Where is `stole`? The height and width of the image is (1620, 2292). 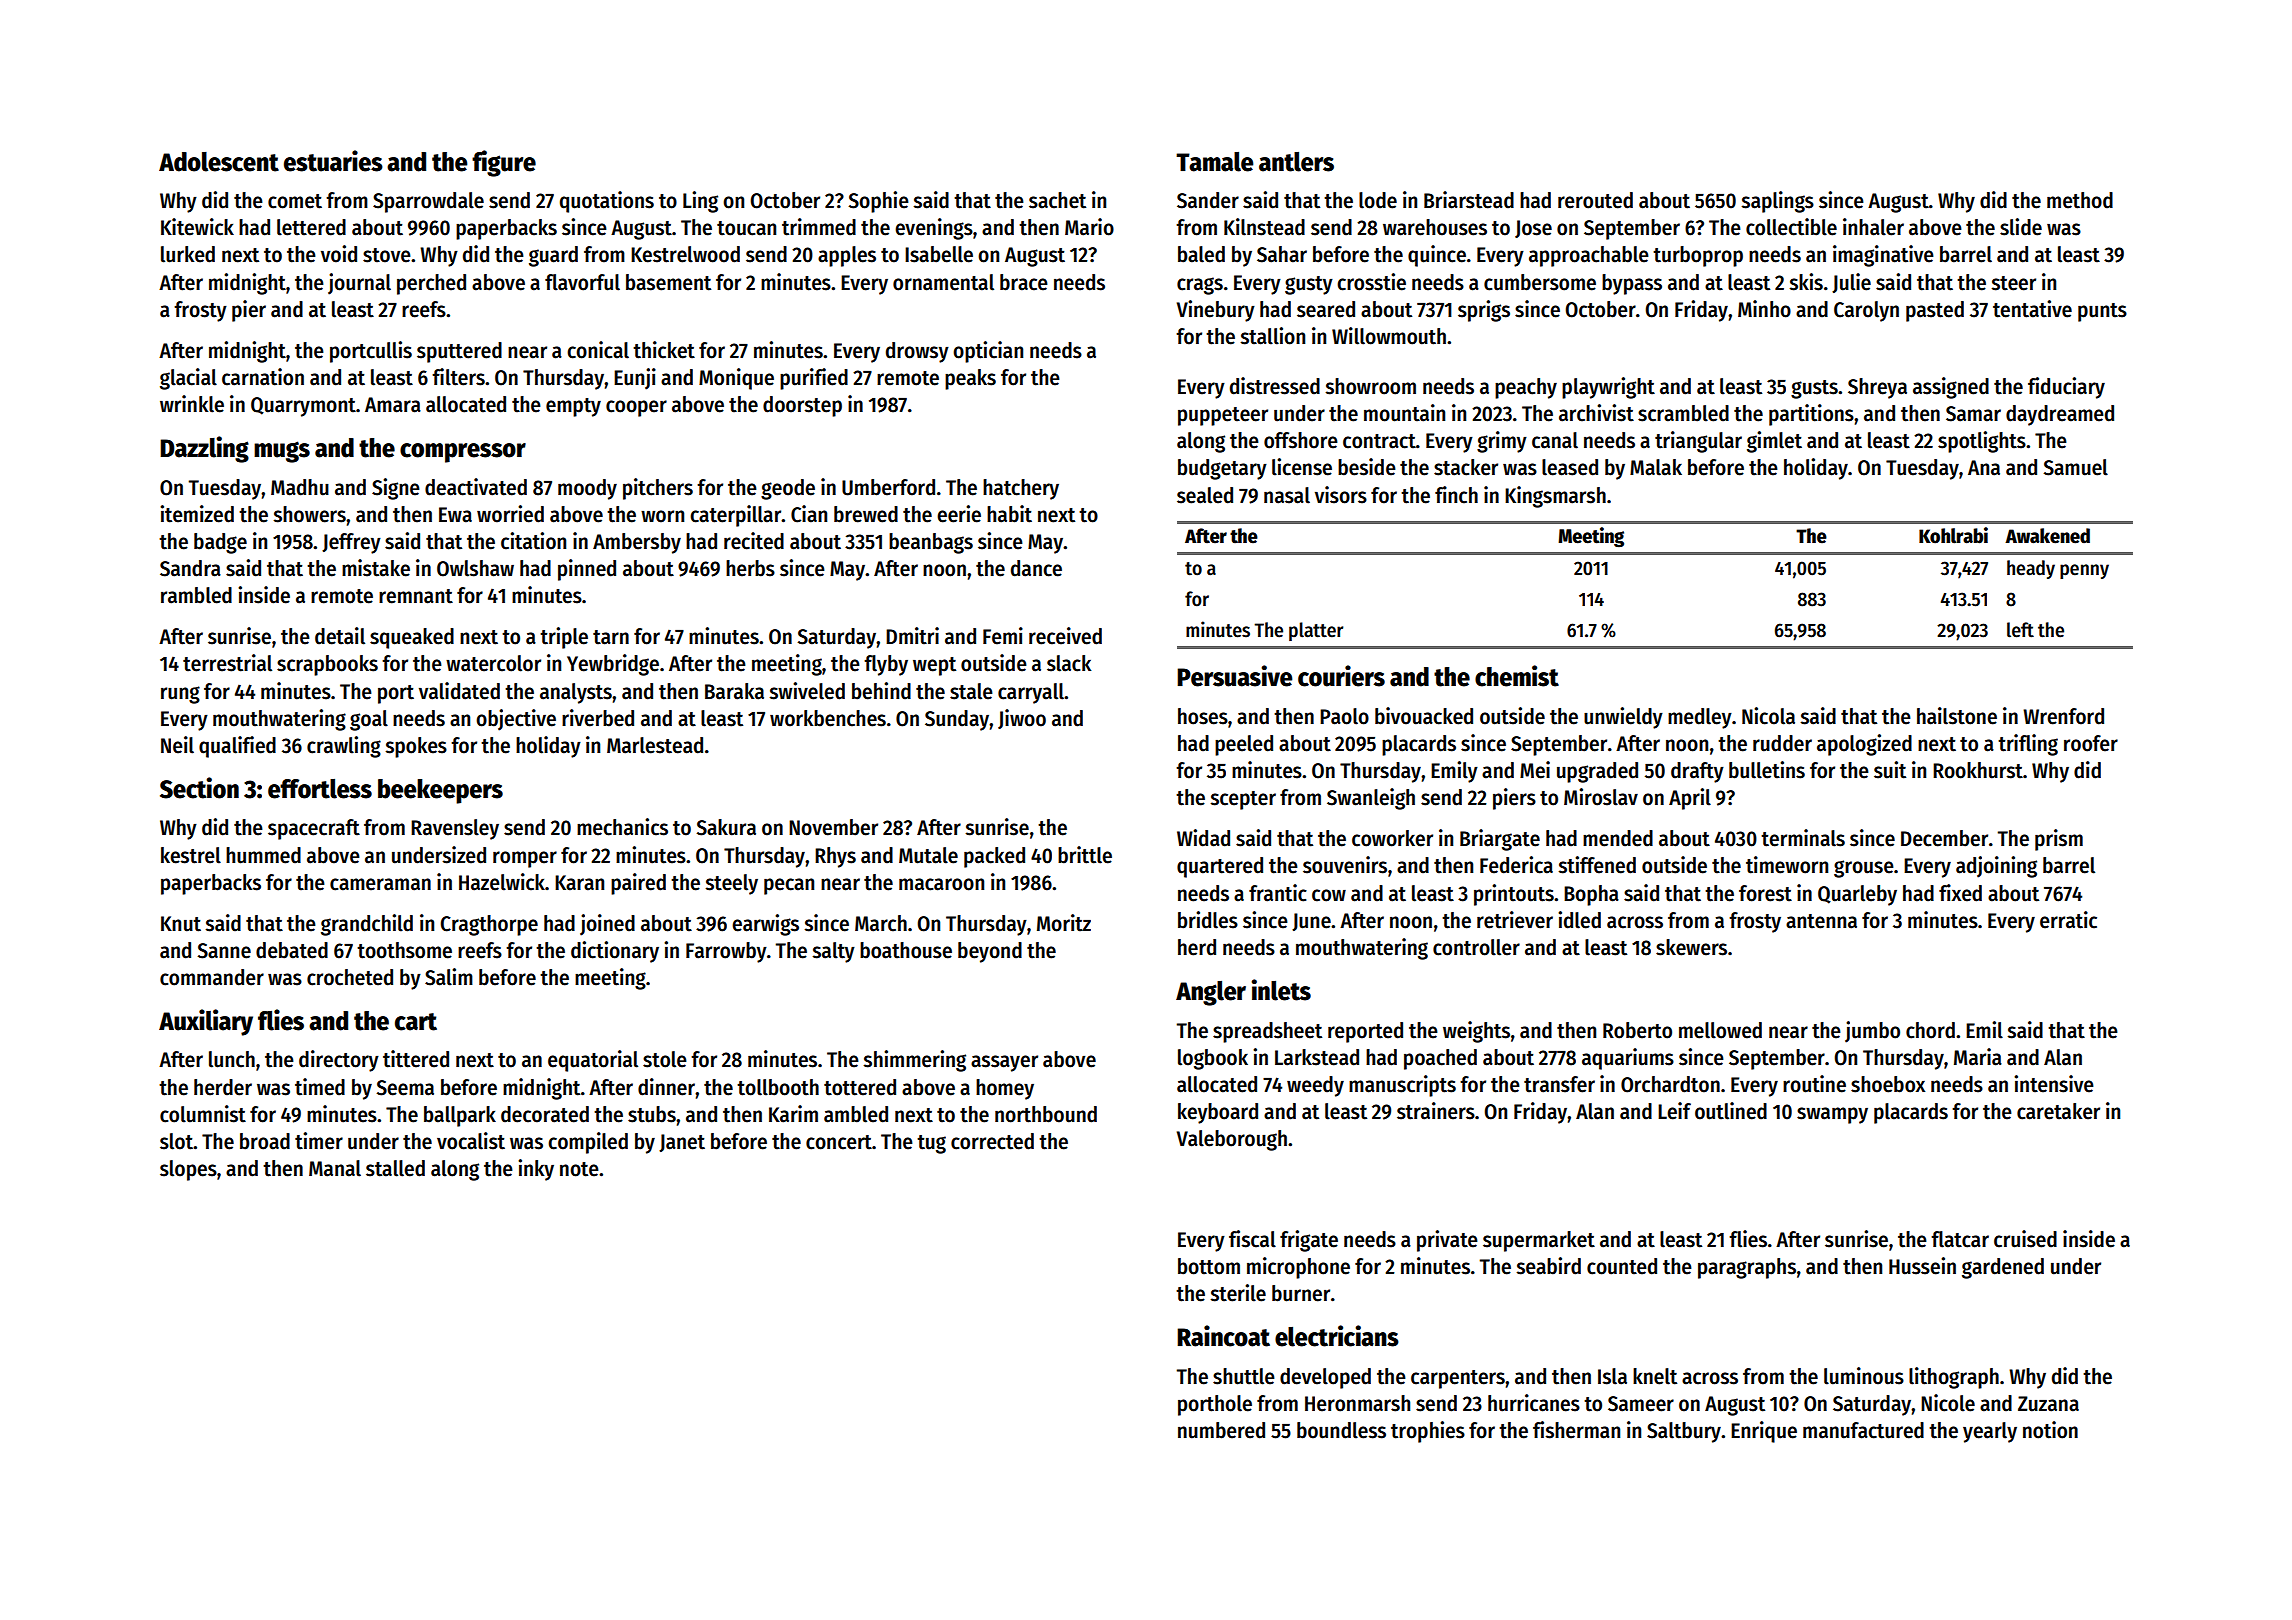
stole is located at coordinates (665, 1059).
